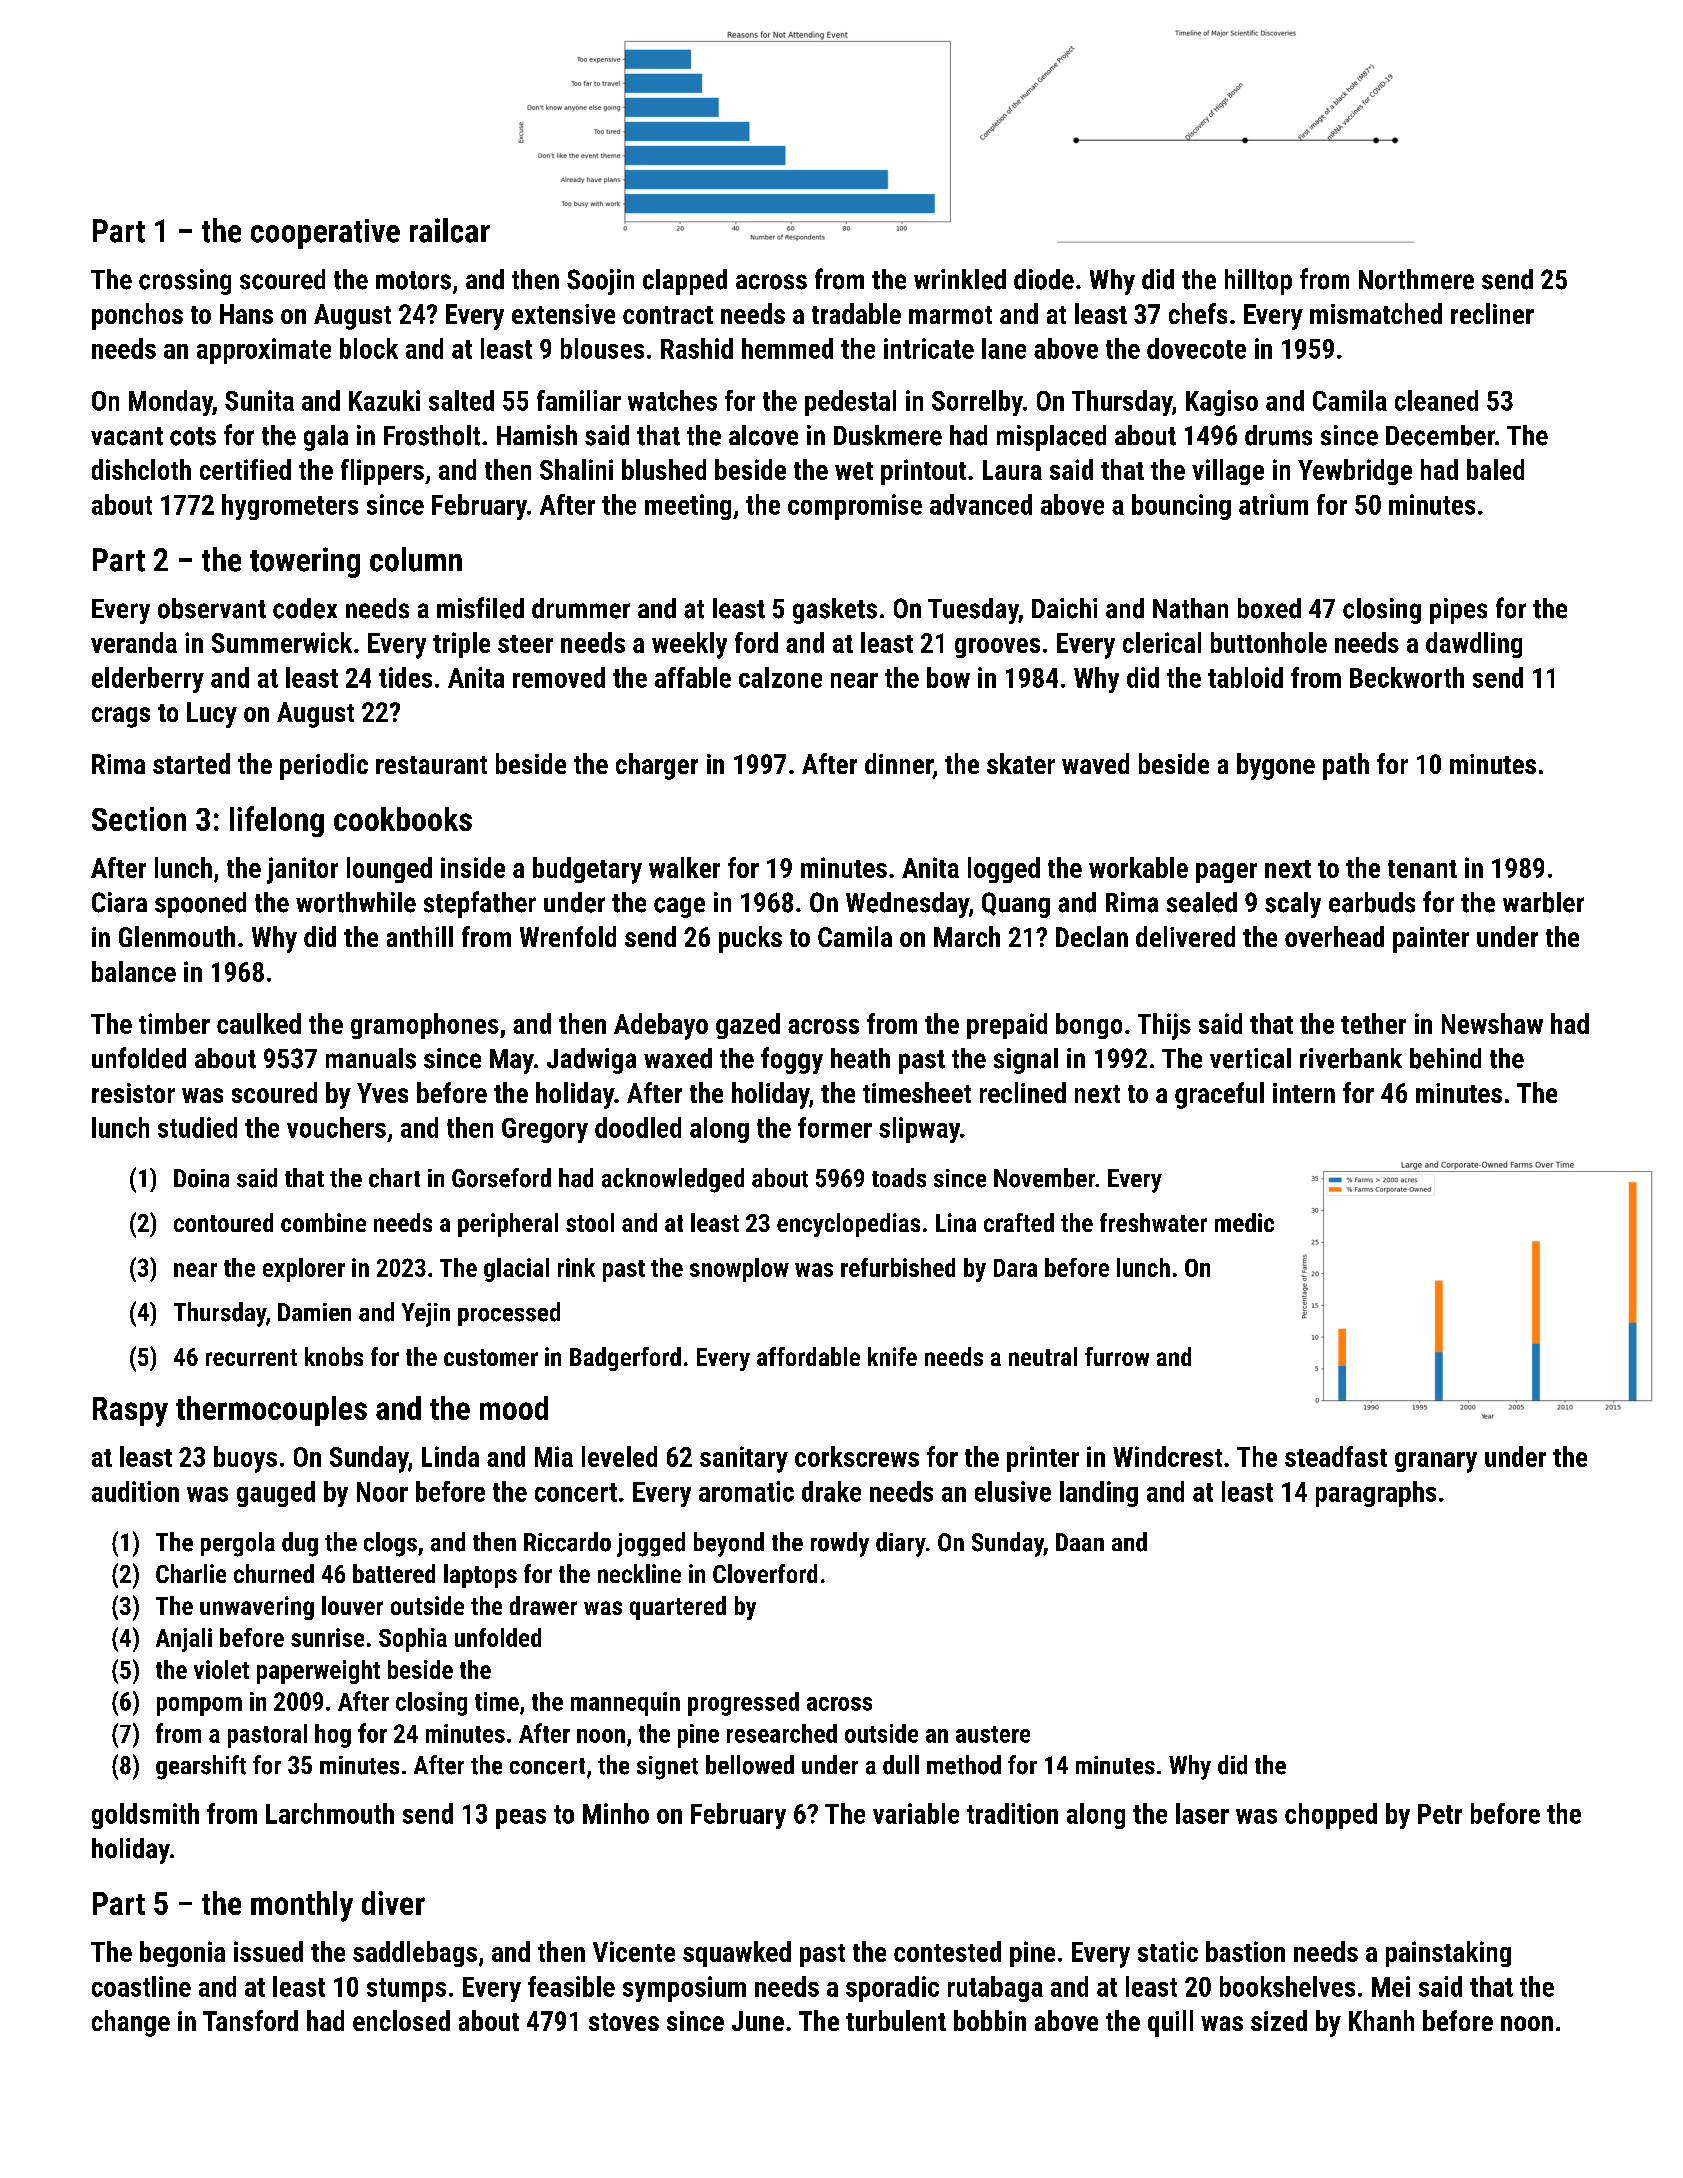 The height and width of the screenshot is (2178, 1683). I want to click on baled, so click(1495, 469).
